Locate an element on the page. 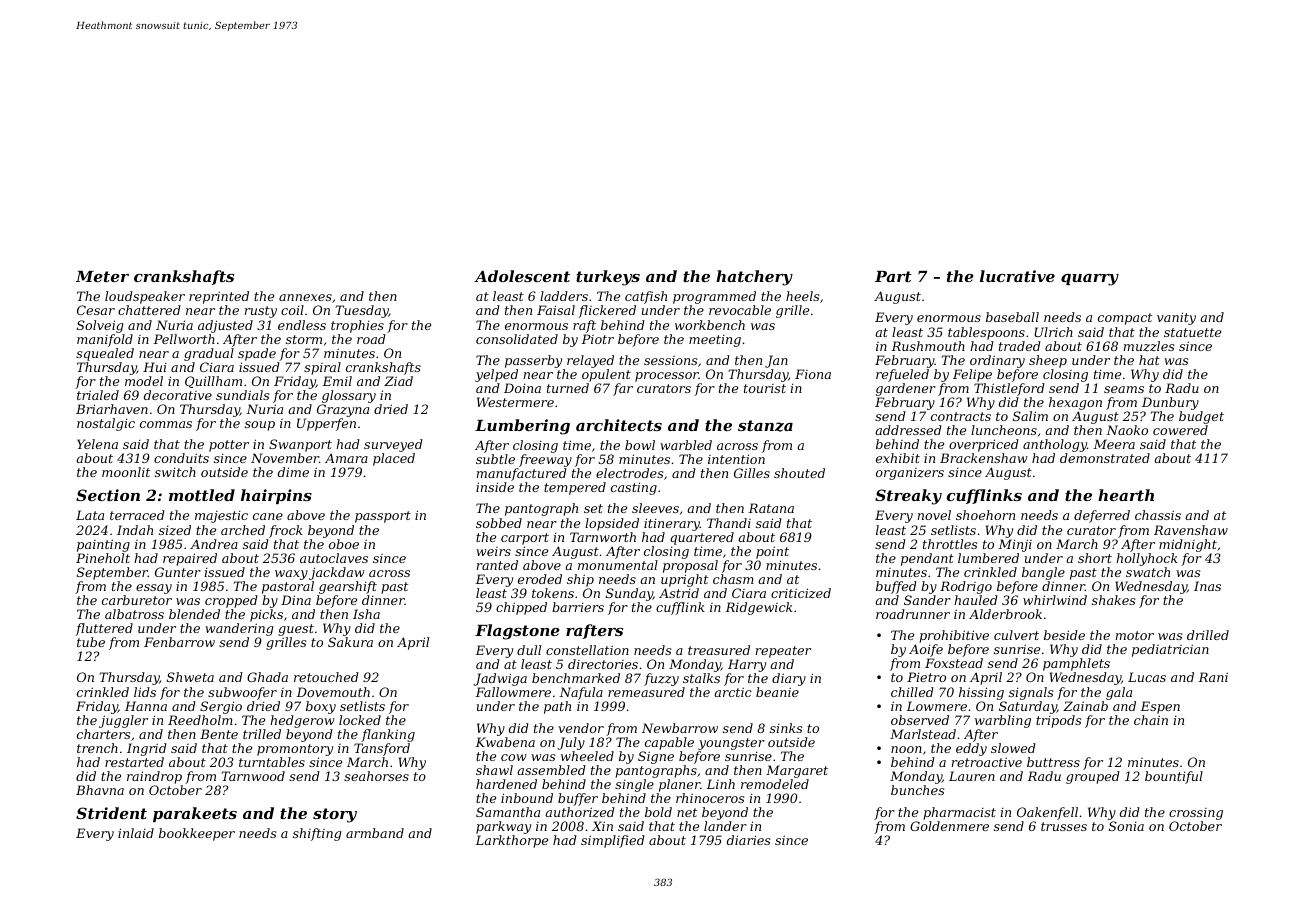 The width and height of the document is (1308, 924). shifting is located at coordinates (317, 834).
